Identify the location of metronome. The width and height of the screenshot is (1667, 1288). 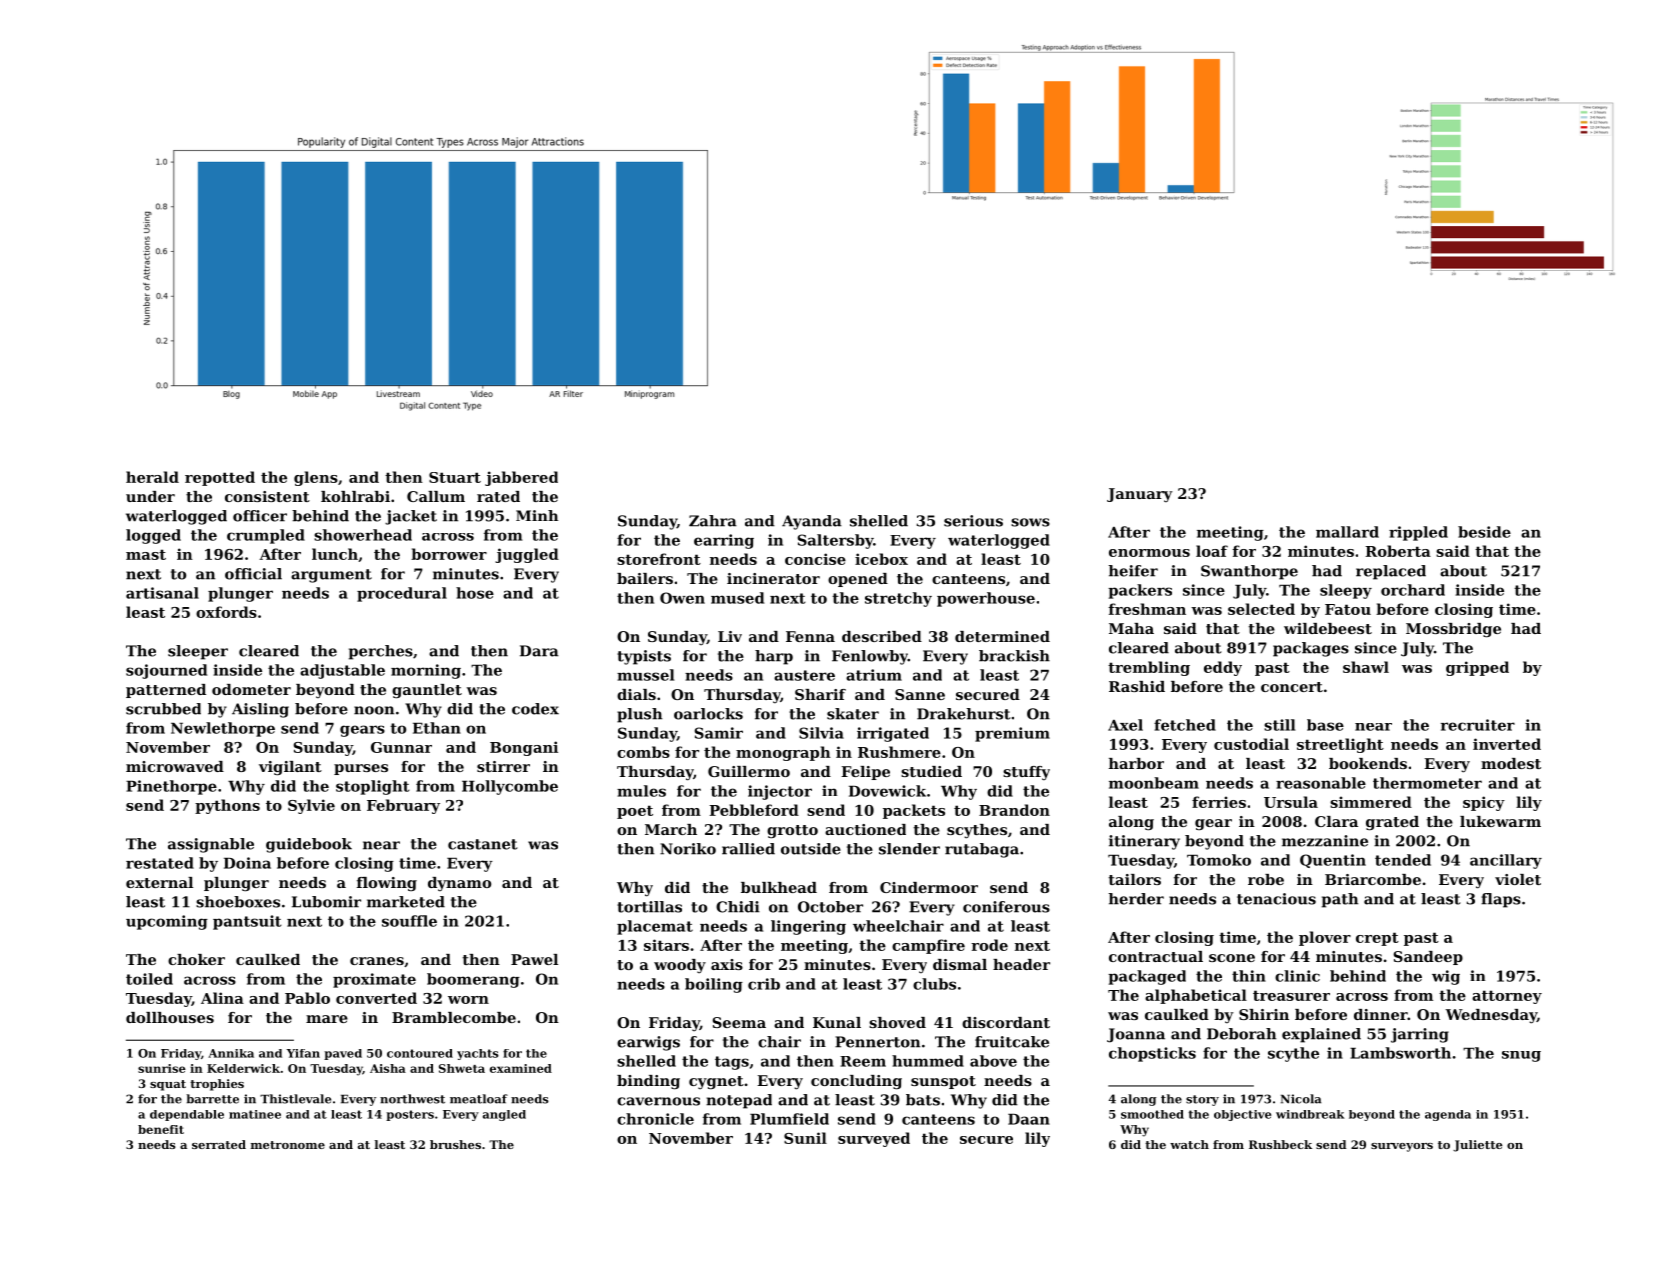
(288, 1145).
